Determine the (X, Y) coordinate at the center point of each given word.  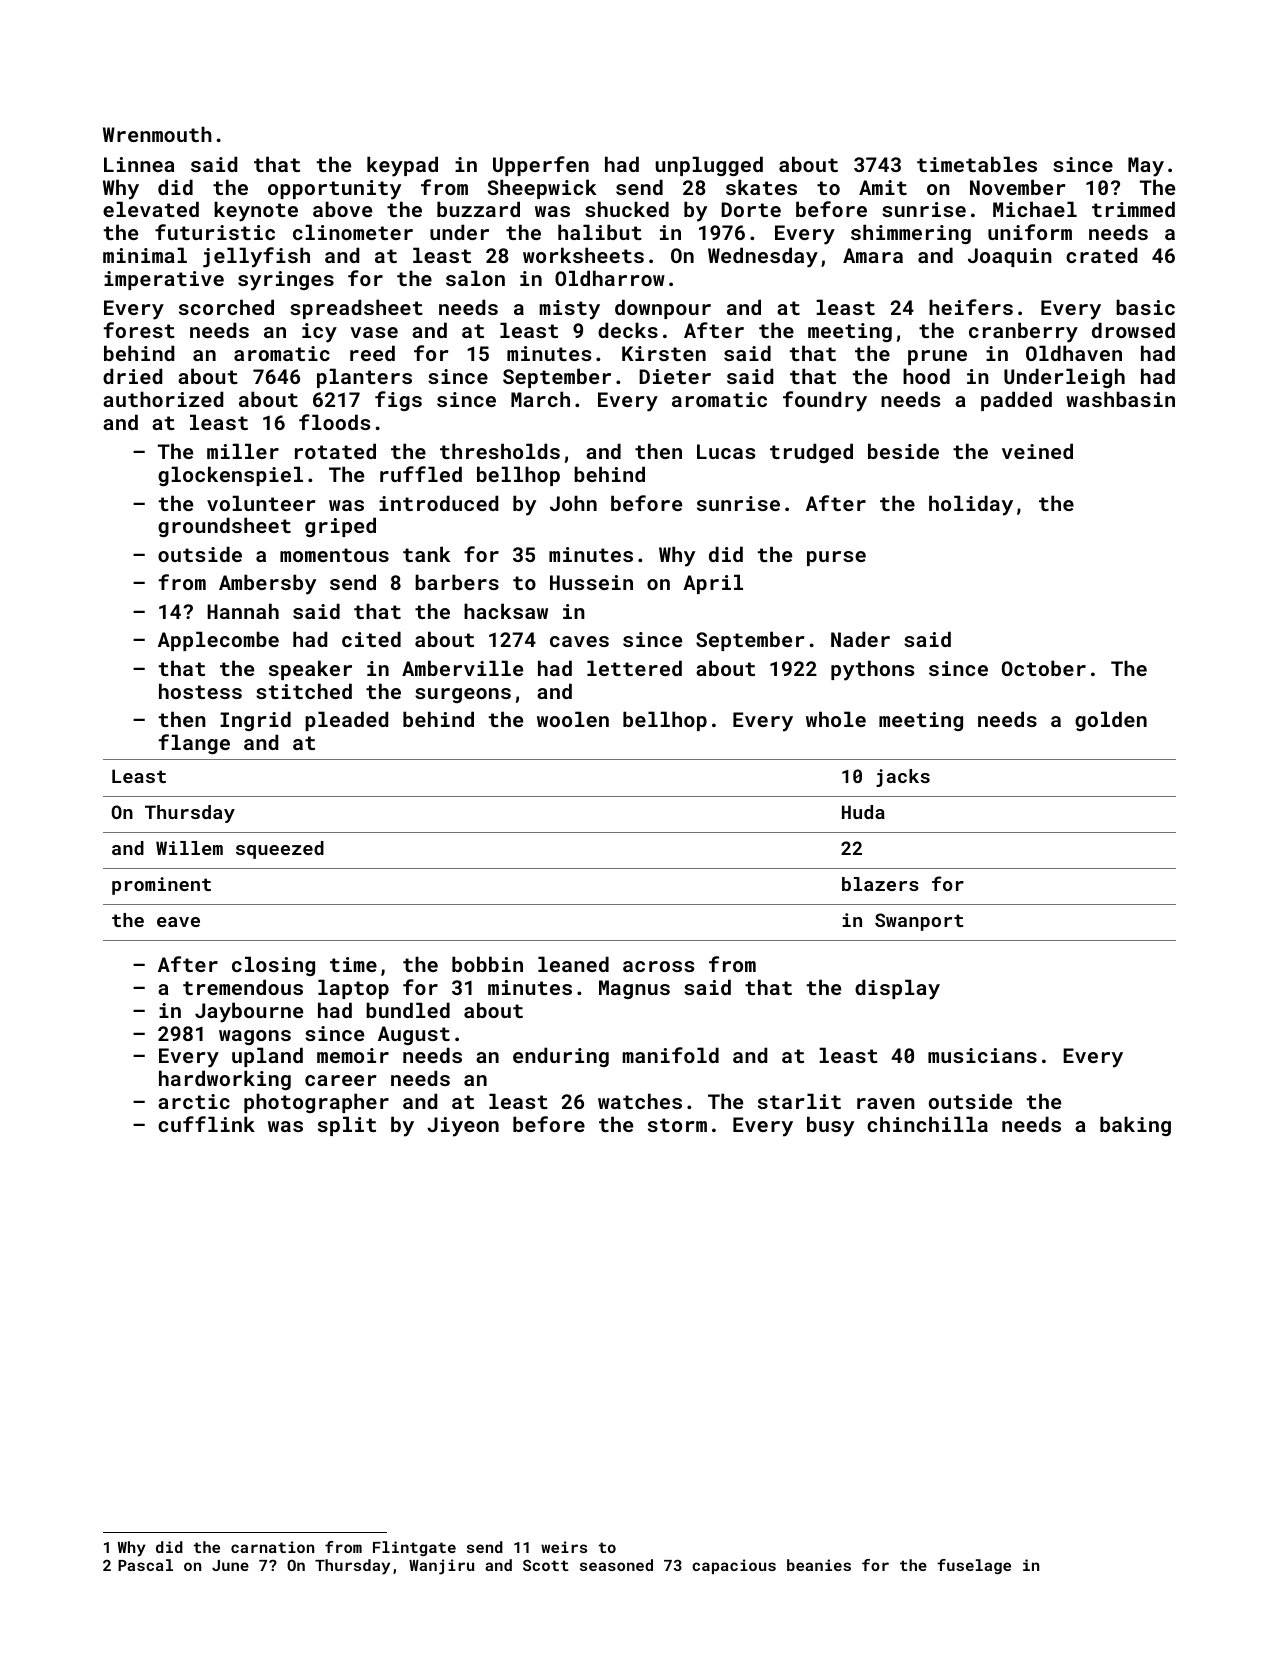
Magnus (634, 989)
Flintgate (414, 1548)
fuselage (974, 1566)
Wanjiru (441, 1567)
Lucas (726, 451)
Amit (883, 187)
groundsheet (224, 527)
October (1044, 668)
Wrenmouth (157, 134)
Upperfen (541, 166)
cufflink (206, 1124)
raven (886, 1103)
